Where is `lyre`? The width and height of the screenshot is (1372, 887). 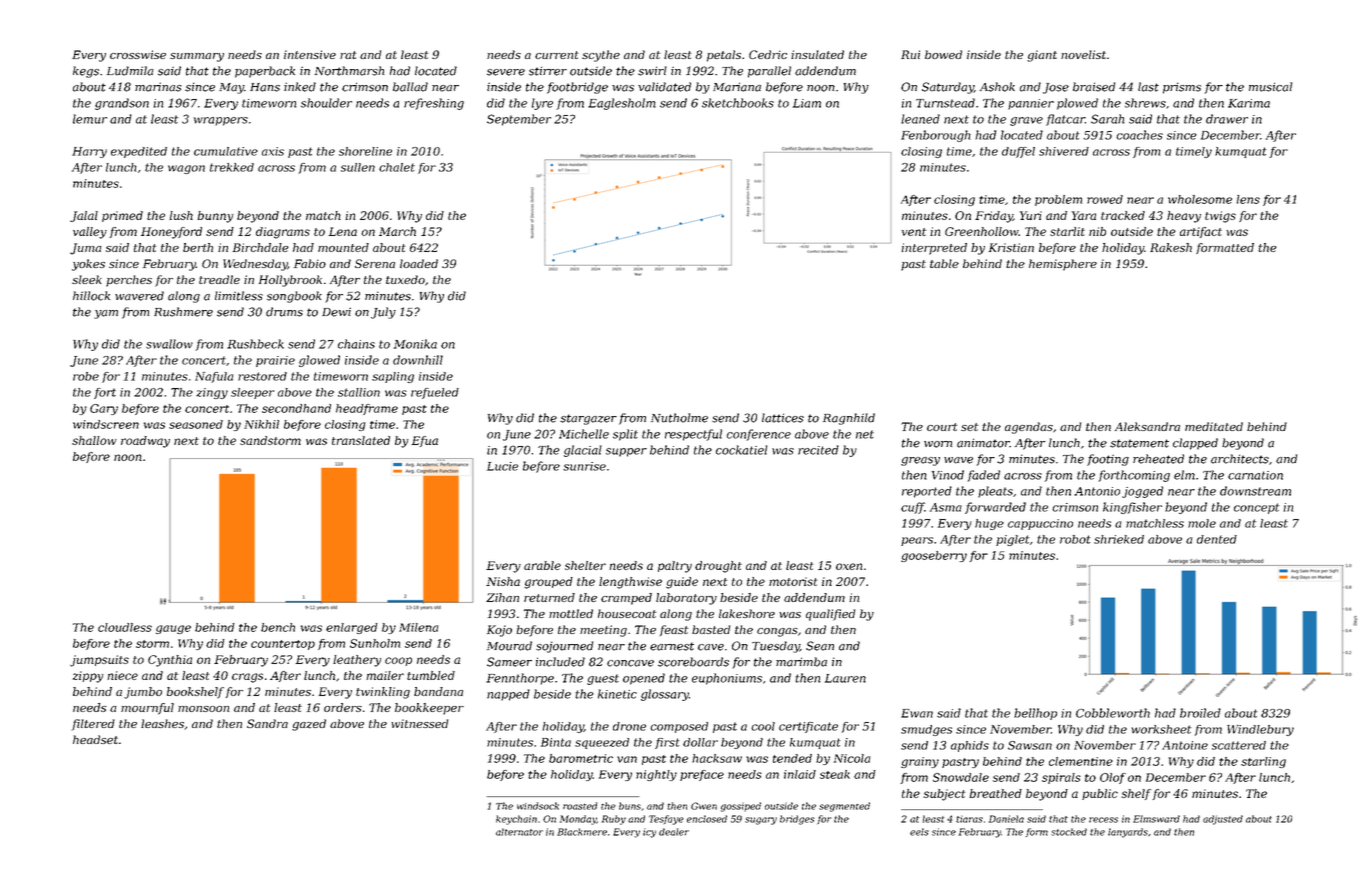
lyre is located at coordinates (542, 104).
